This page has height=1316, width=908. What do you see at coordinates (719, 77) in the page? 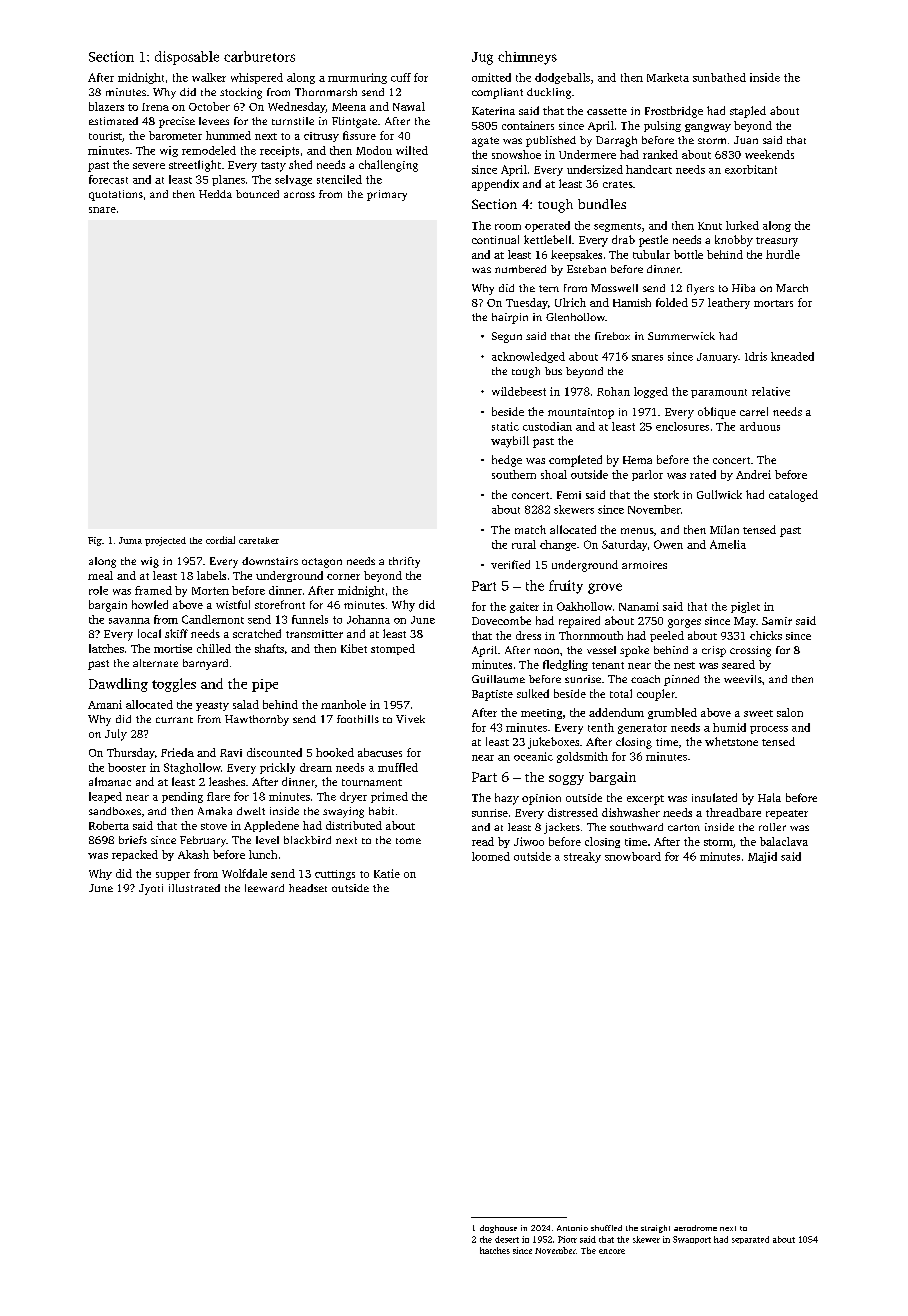
I see `sunbathed` at bounding box center [719, 77].
